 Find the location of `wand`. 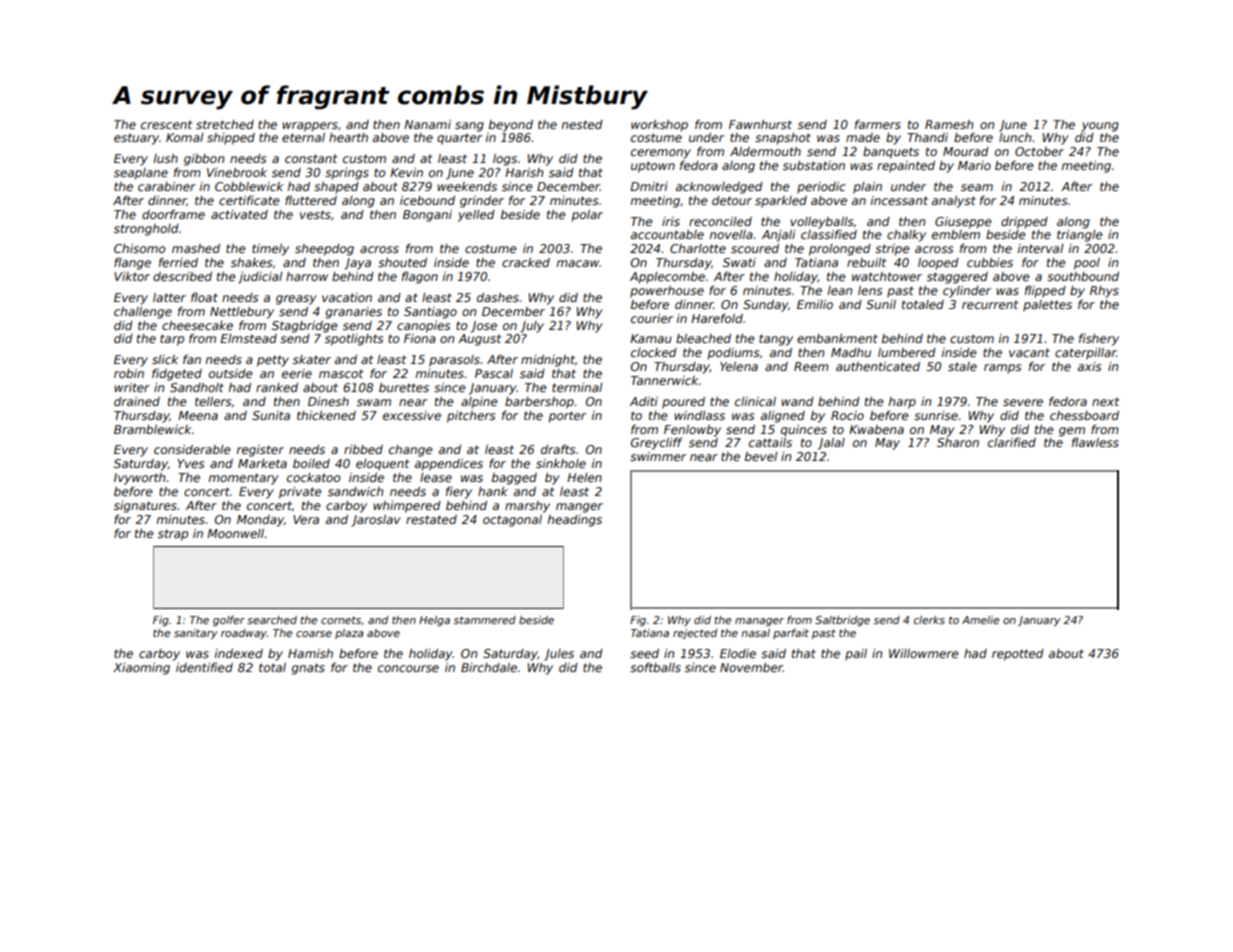

wand is located at coordinates (797, 401).
